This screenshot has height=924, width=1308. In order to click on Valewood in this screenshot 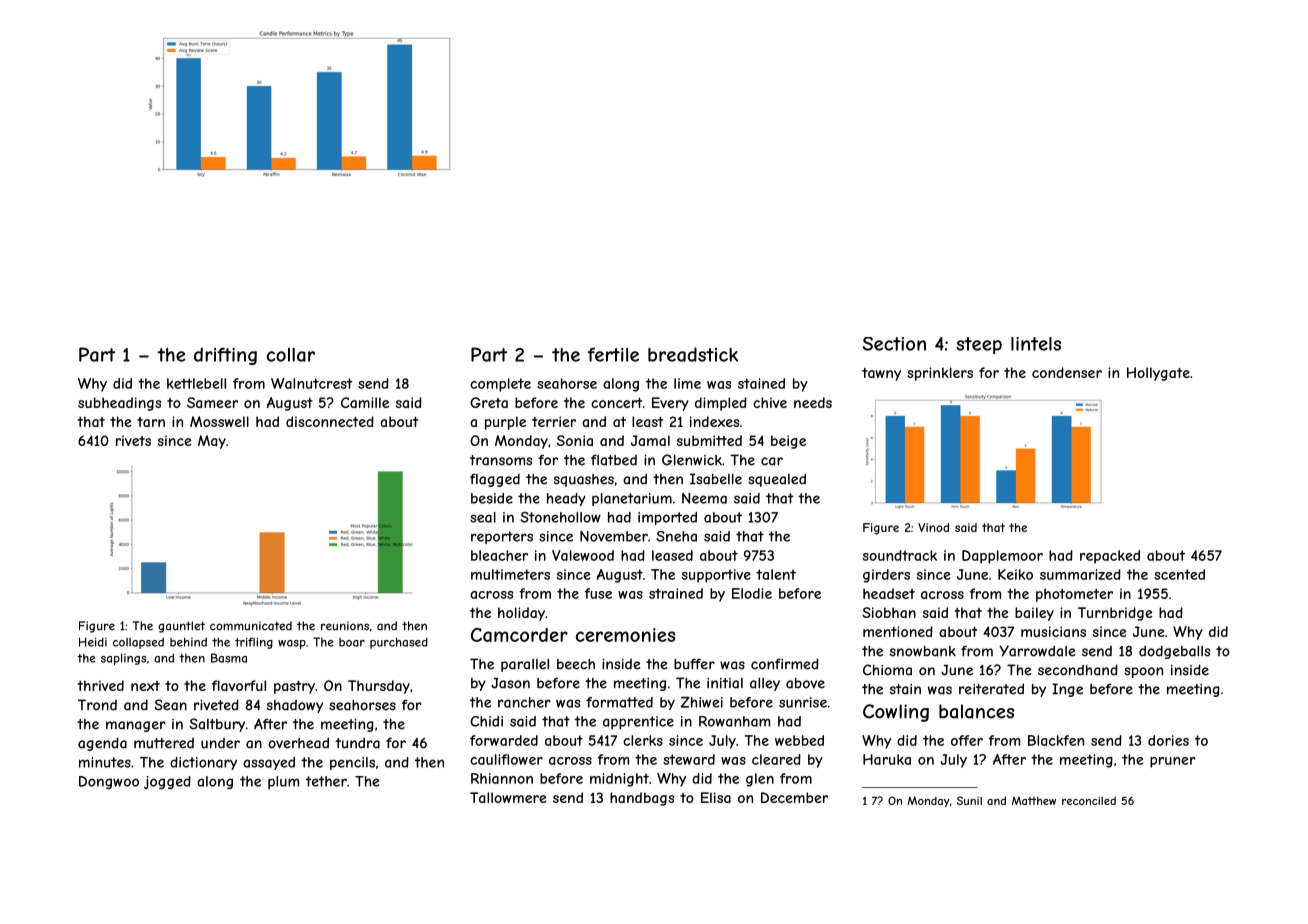, I will do `click(583, 555)`.
